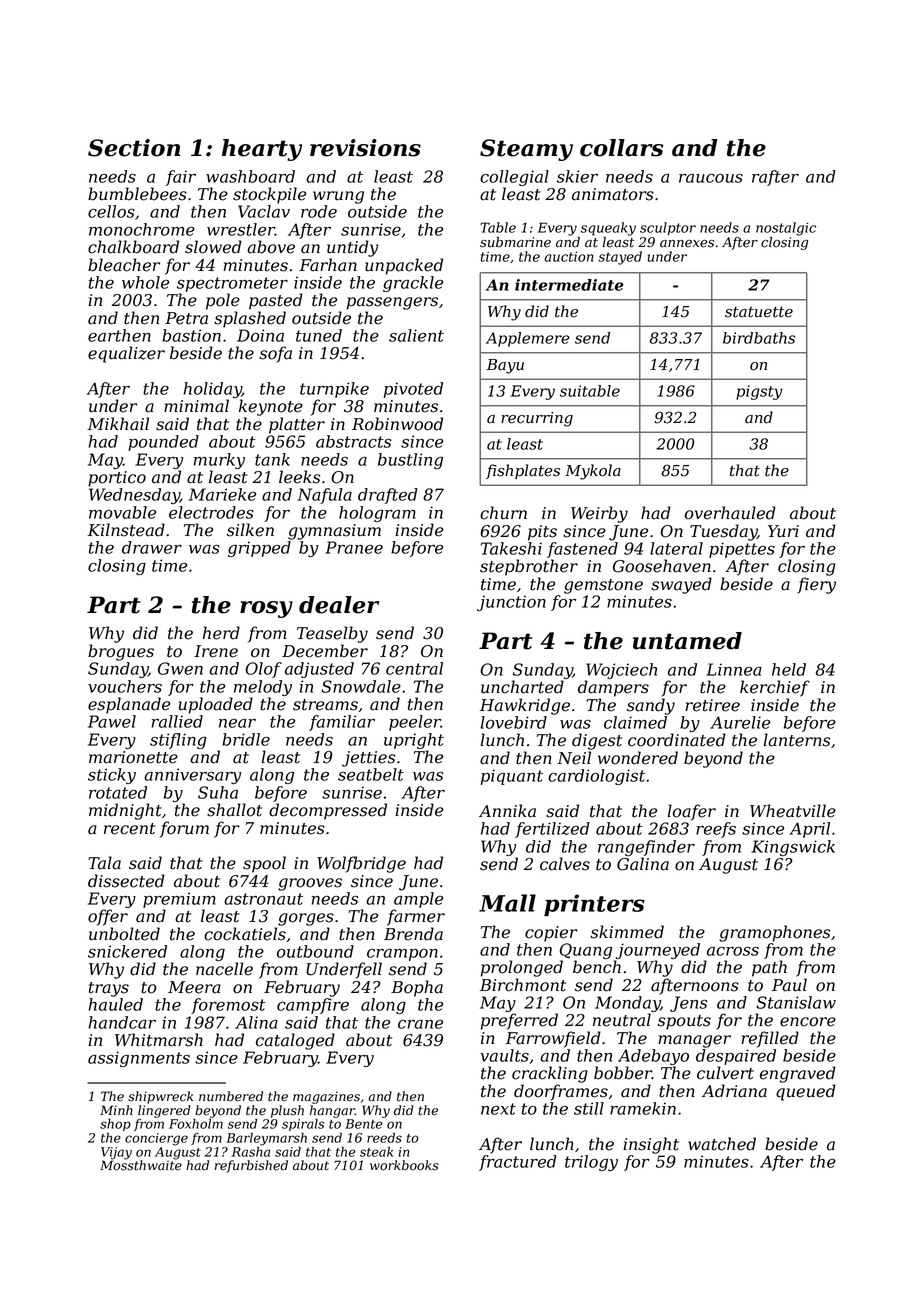 This document has width=924, height=1314. Describe the element at coordinates (319, 335) in the document. I see `tuned` at that location.
